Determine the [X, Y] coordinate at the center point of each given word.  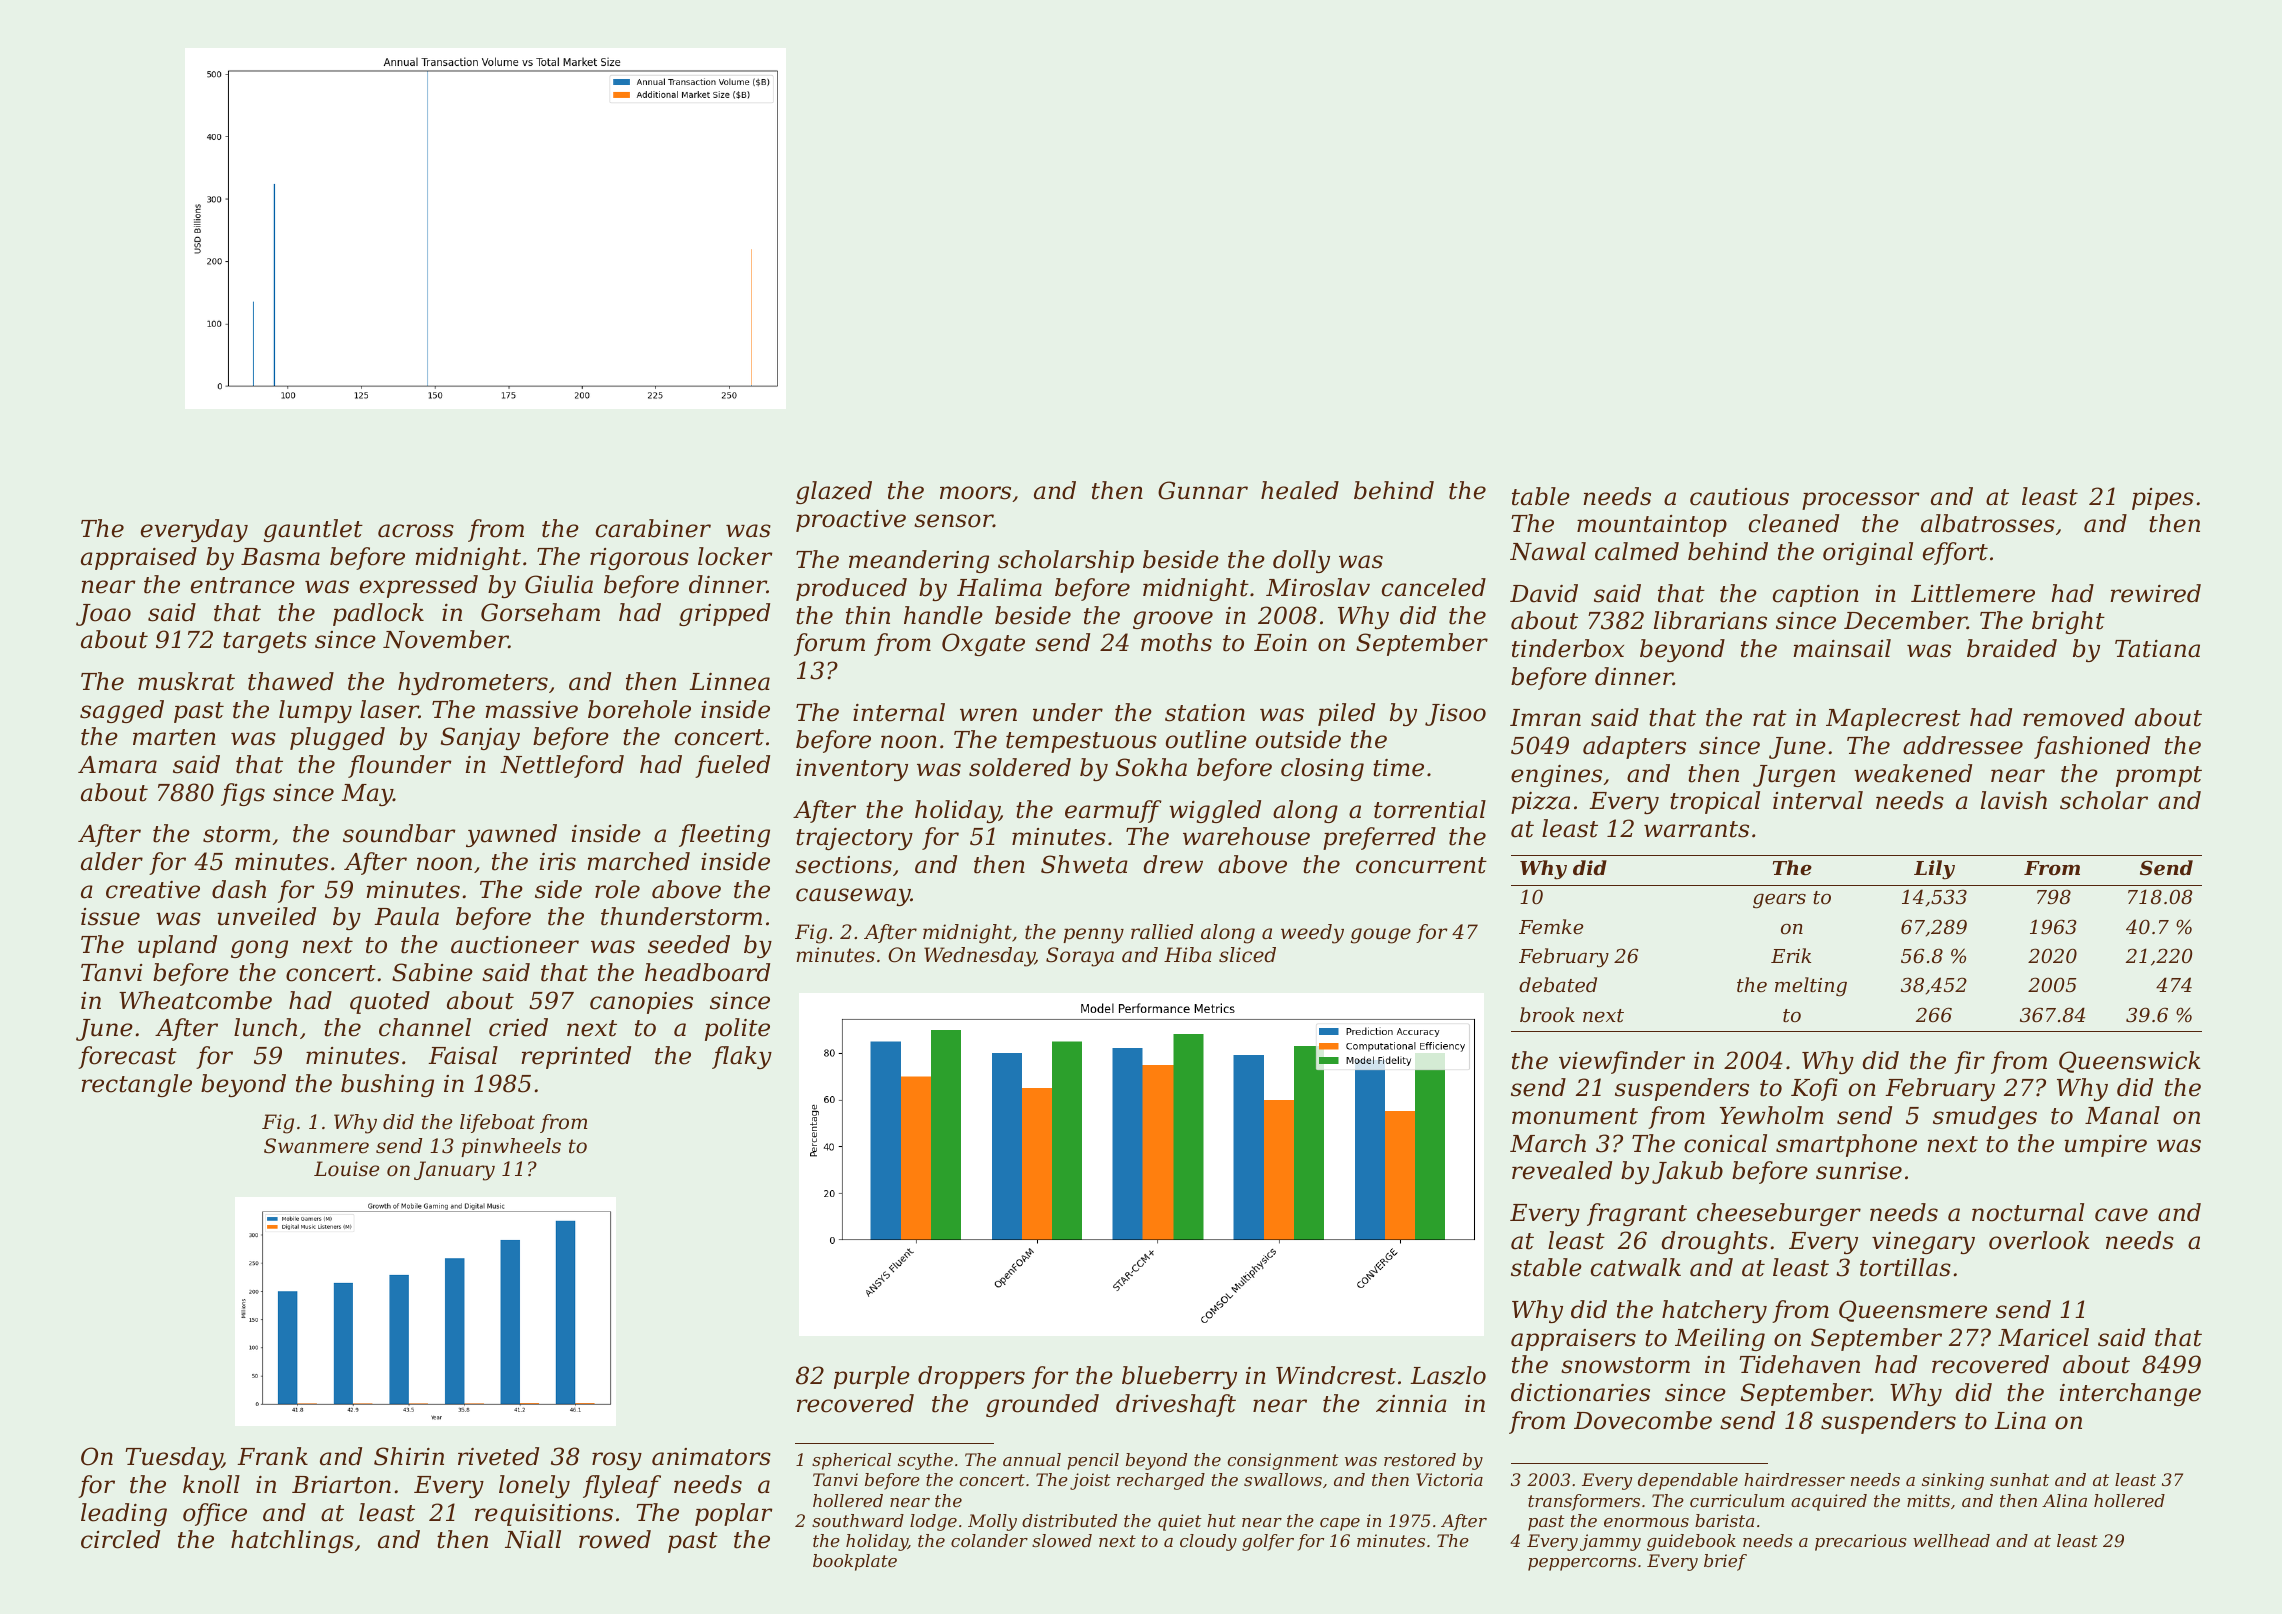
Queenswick [2130, 1062]
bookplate [855, 1562]
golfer [1268, 1542]
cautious [1739, 497]
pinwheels [511, 1147]
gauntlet [313, 530]
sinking [1953, 1481]
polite [737, 1029]
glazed [834, 492]
